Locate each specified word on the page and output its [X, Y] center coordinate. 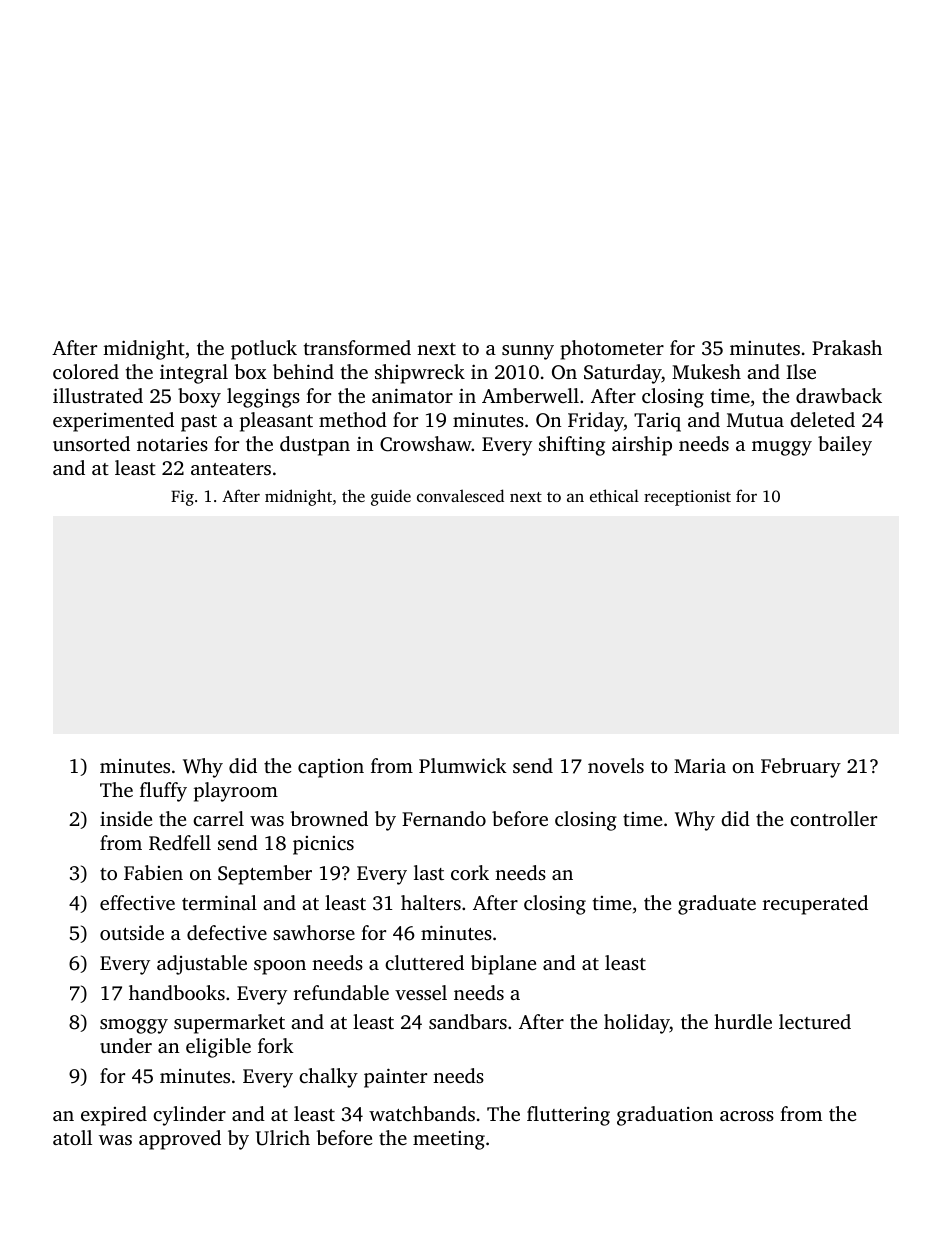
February [801, 768]
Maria [700, 766]
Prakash [847, 347]
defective [227, 932]
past [199, 423]
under [126, 1045]
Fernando [444, 818]
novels [616, 765]
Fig [182, 498]
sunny [528, 352]
